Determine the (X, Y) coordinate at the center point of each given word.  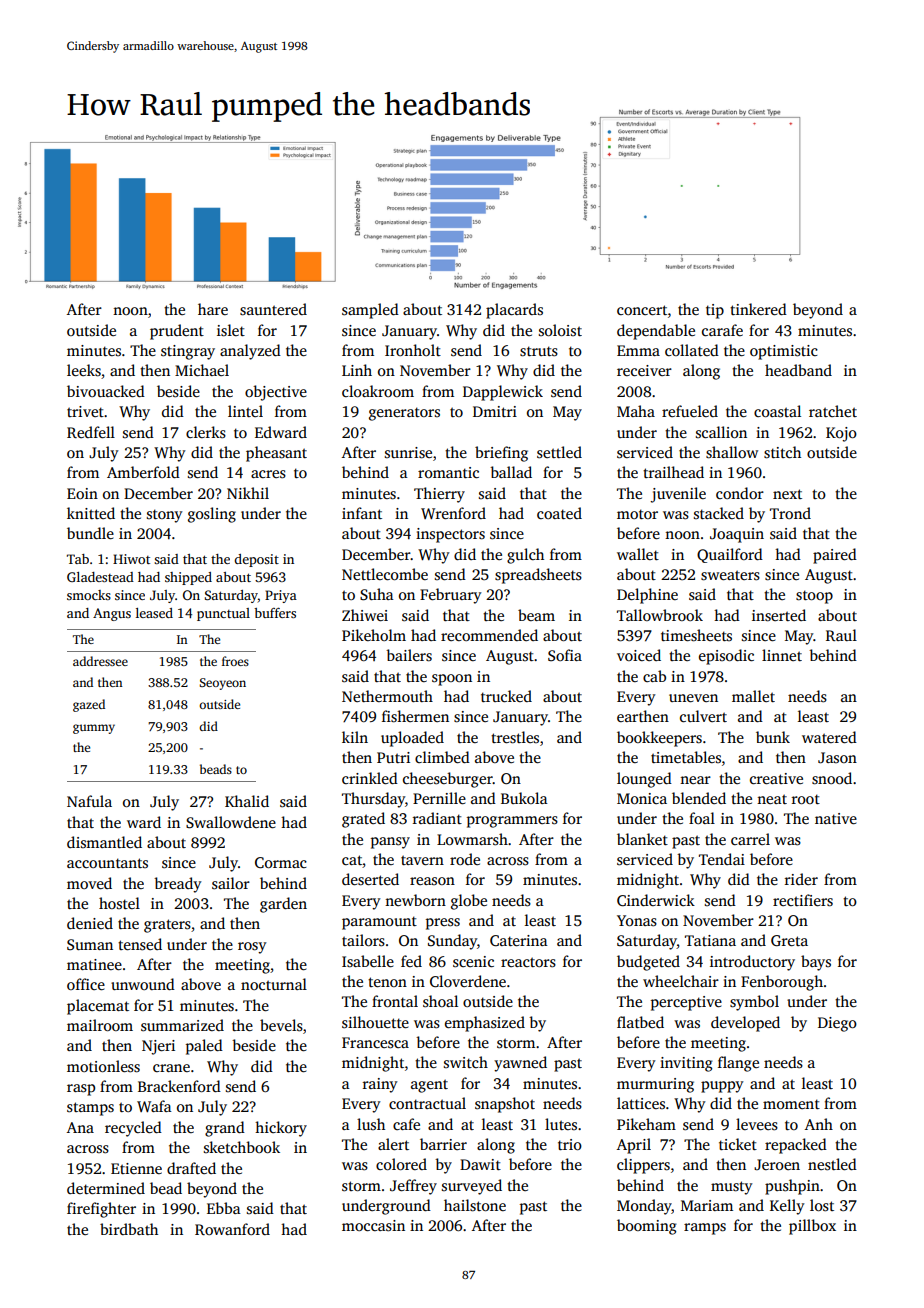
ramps (705, 1229)
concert (642, 310)
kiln (355, 737)
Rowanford (232, 1229)
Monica (642, 798)
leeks (84, 370)
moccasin (373, 1226)
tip (715, 311)
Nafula (89, 801)
